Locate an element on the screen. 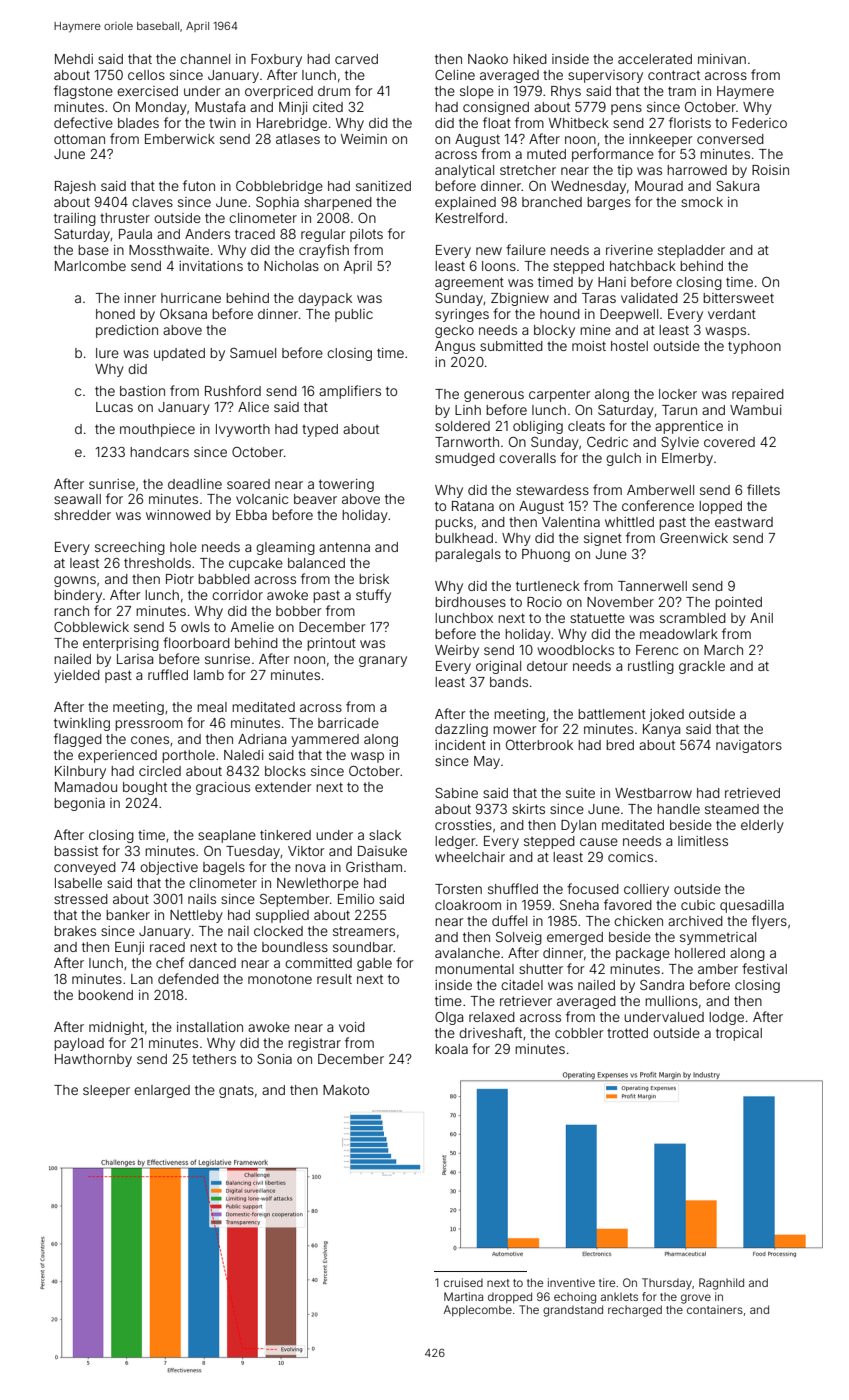 The image size is (849, 1400). sleeper is located at coordinates (106, 1091).
